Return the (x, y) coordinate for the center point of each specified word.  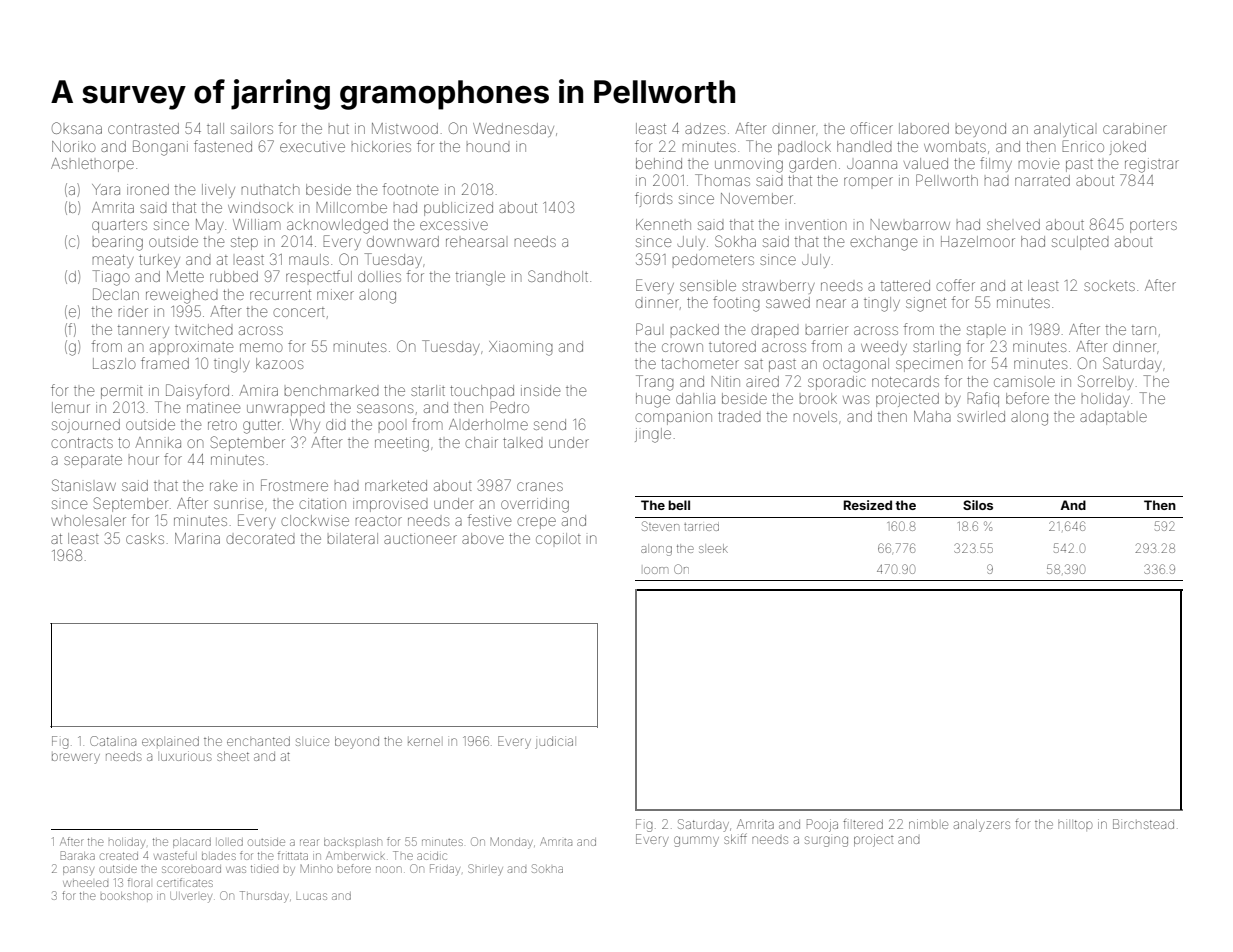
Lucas (312, 896)
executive (312, 147)
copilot (558, 538)
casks (145, 538)
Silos (978, 505)
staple (986, 330)
